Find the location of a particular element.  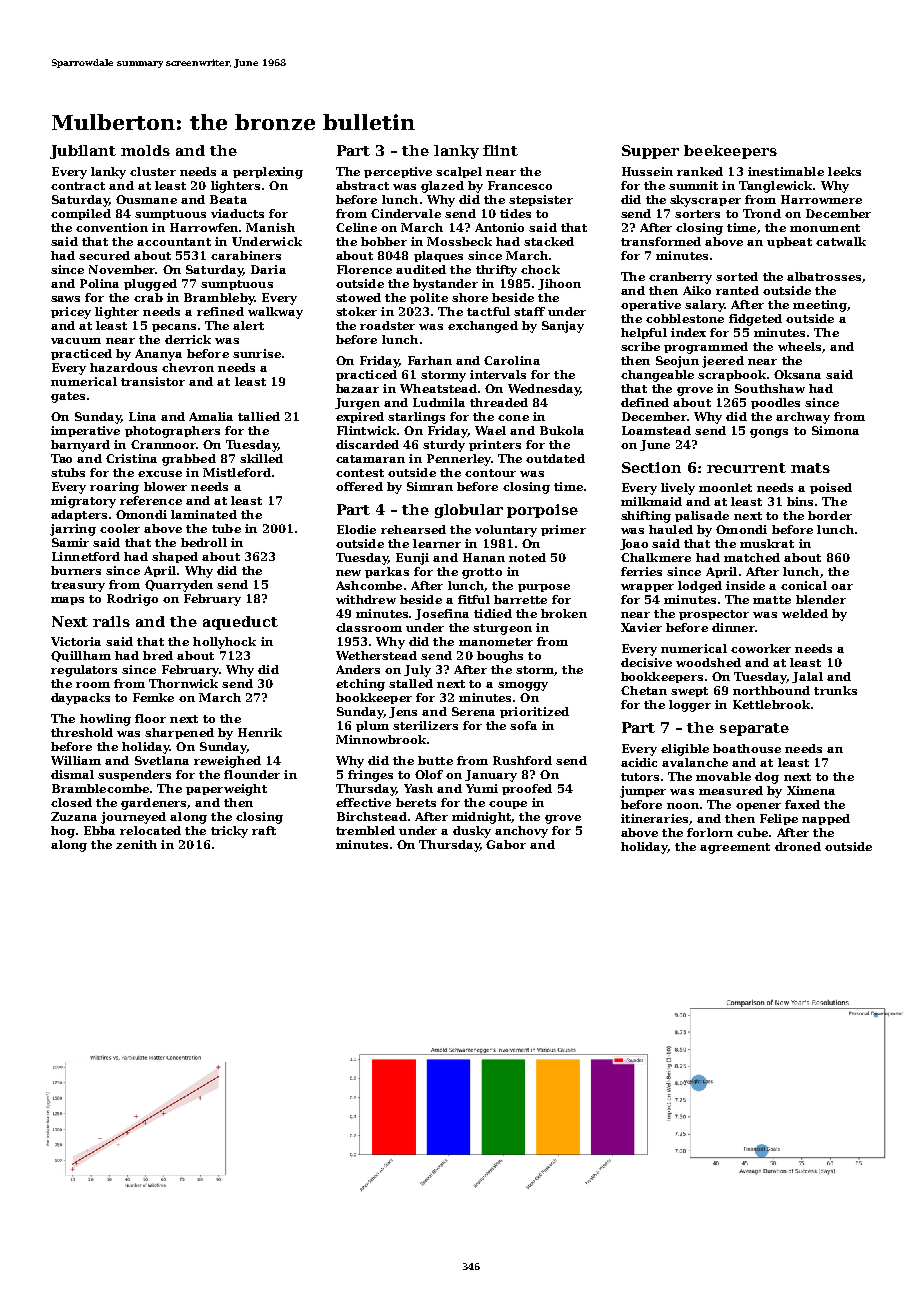

beekeepers is located at coordinates (730, 152).
